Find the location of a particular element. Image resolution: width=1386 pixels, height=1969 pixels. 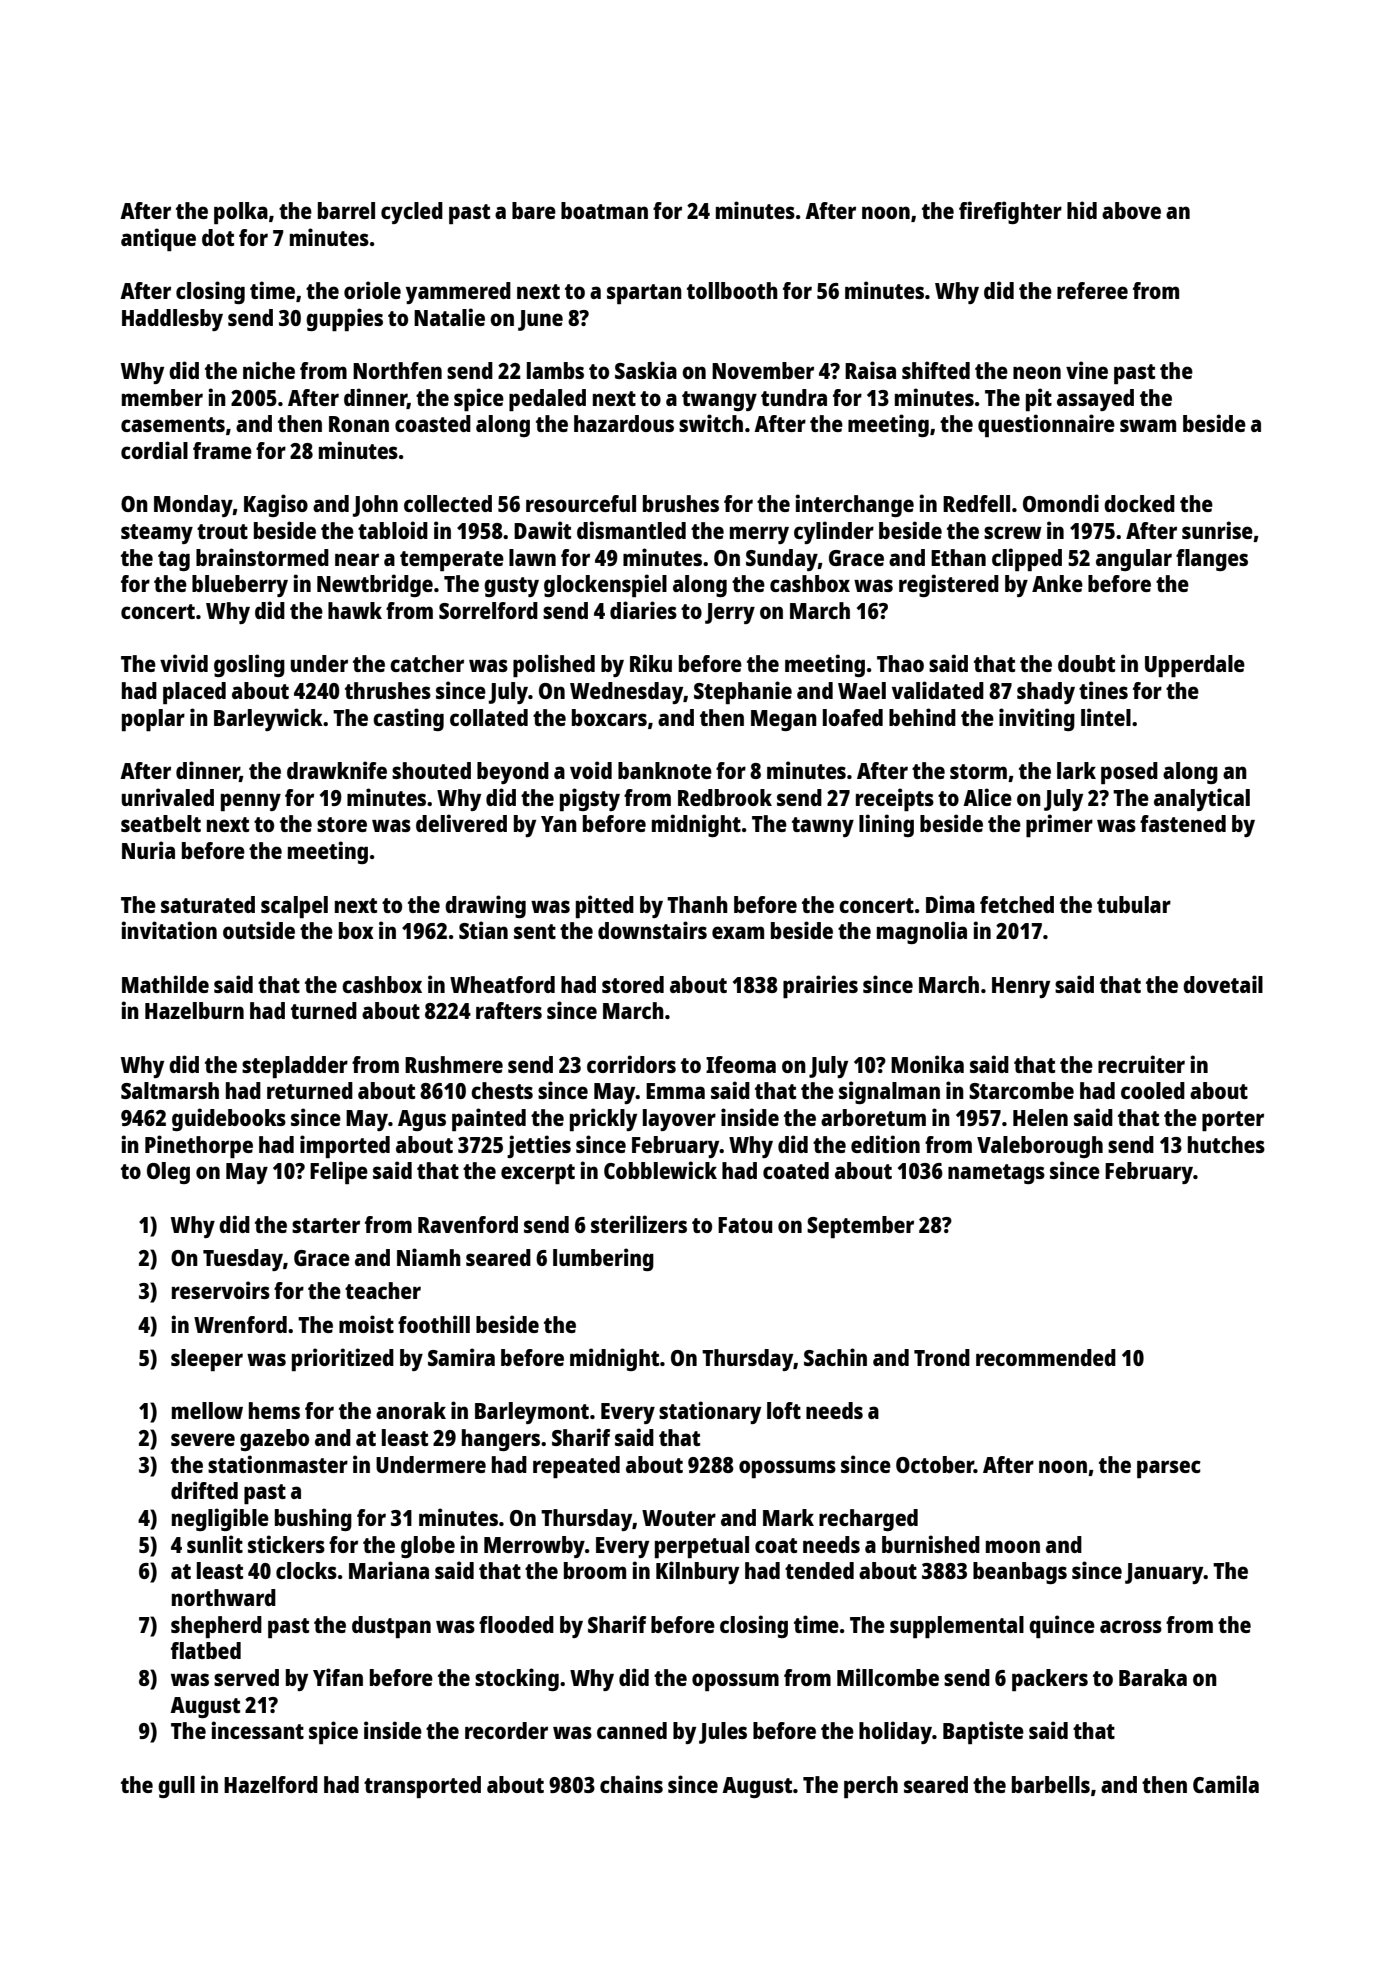

Wrenford is located at coordinates (240, 1324).
